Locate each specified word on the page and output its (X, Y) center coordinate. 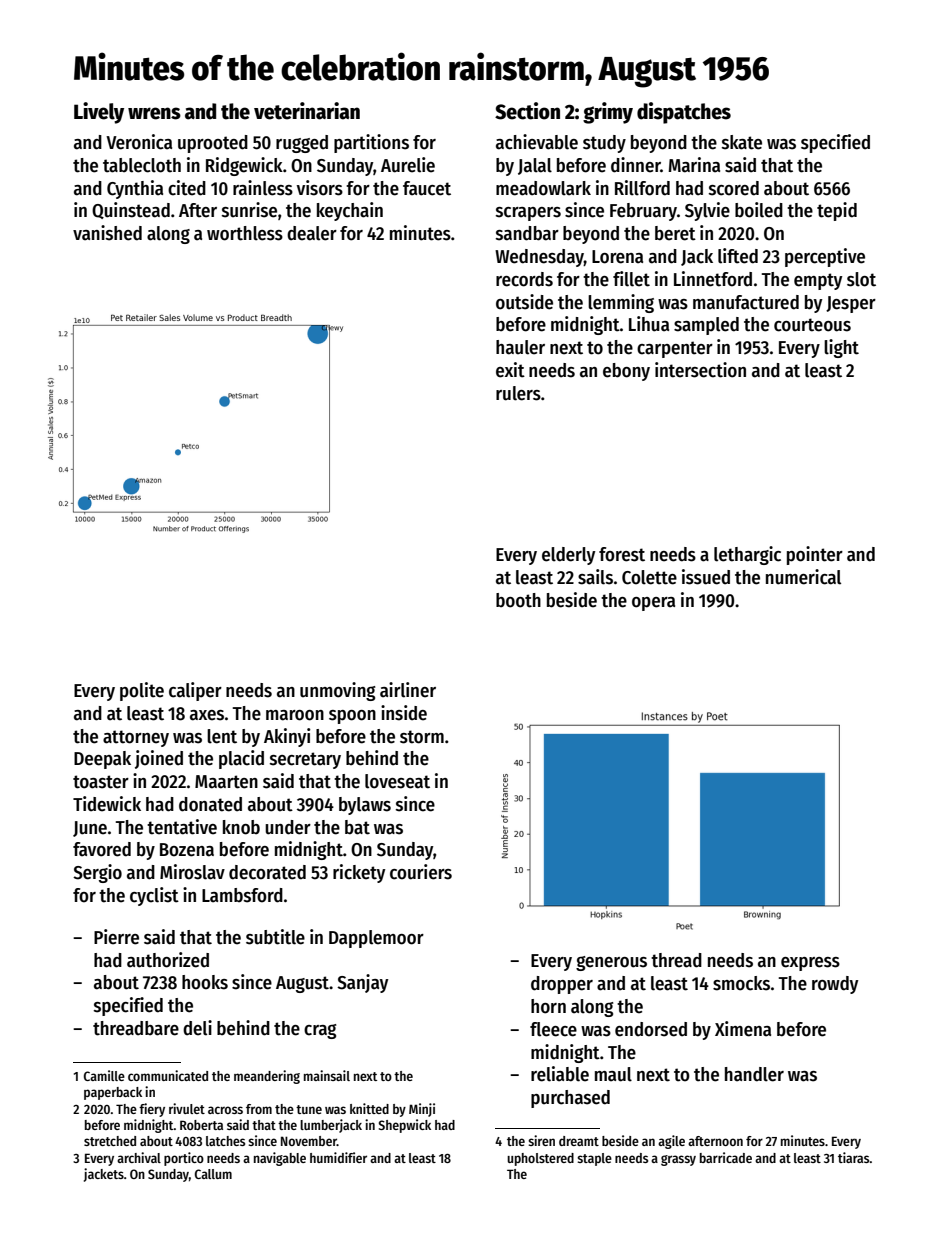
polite (142, 691)
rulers (518, 393)
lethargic (747, 555)
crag (320, 1031)
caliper (195, 691)
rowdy (835, 985)
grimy (608, 113)
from (259, 1109)
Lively (99, 113)
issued (706, 577)
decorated (267, 872)
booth (518, 600)
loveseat (397, 781)
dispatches (684, 113)
